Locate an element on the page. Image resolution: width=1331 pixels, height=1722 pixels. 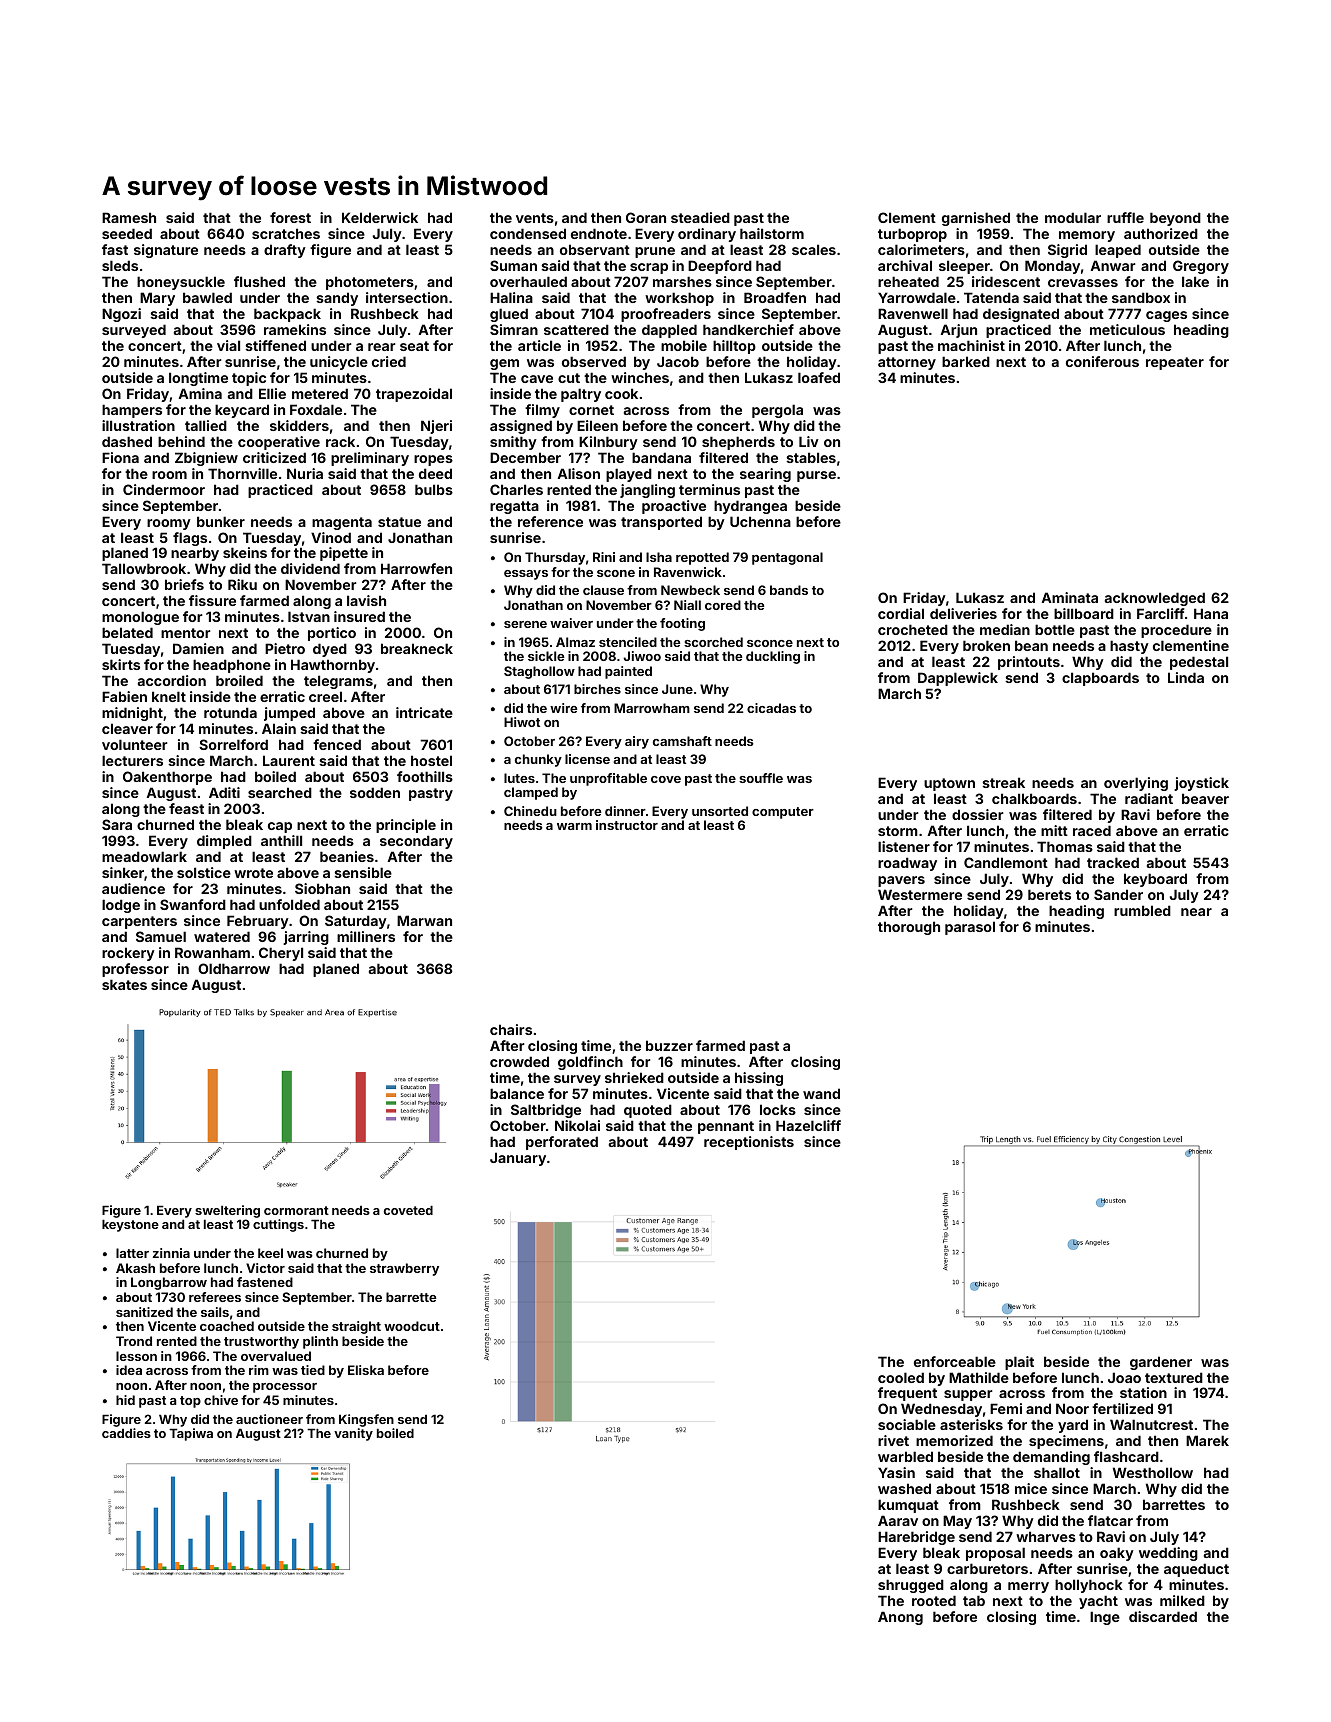
cormorant is located at coordinates (296, 1210).
